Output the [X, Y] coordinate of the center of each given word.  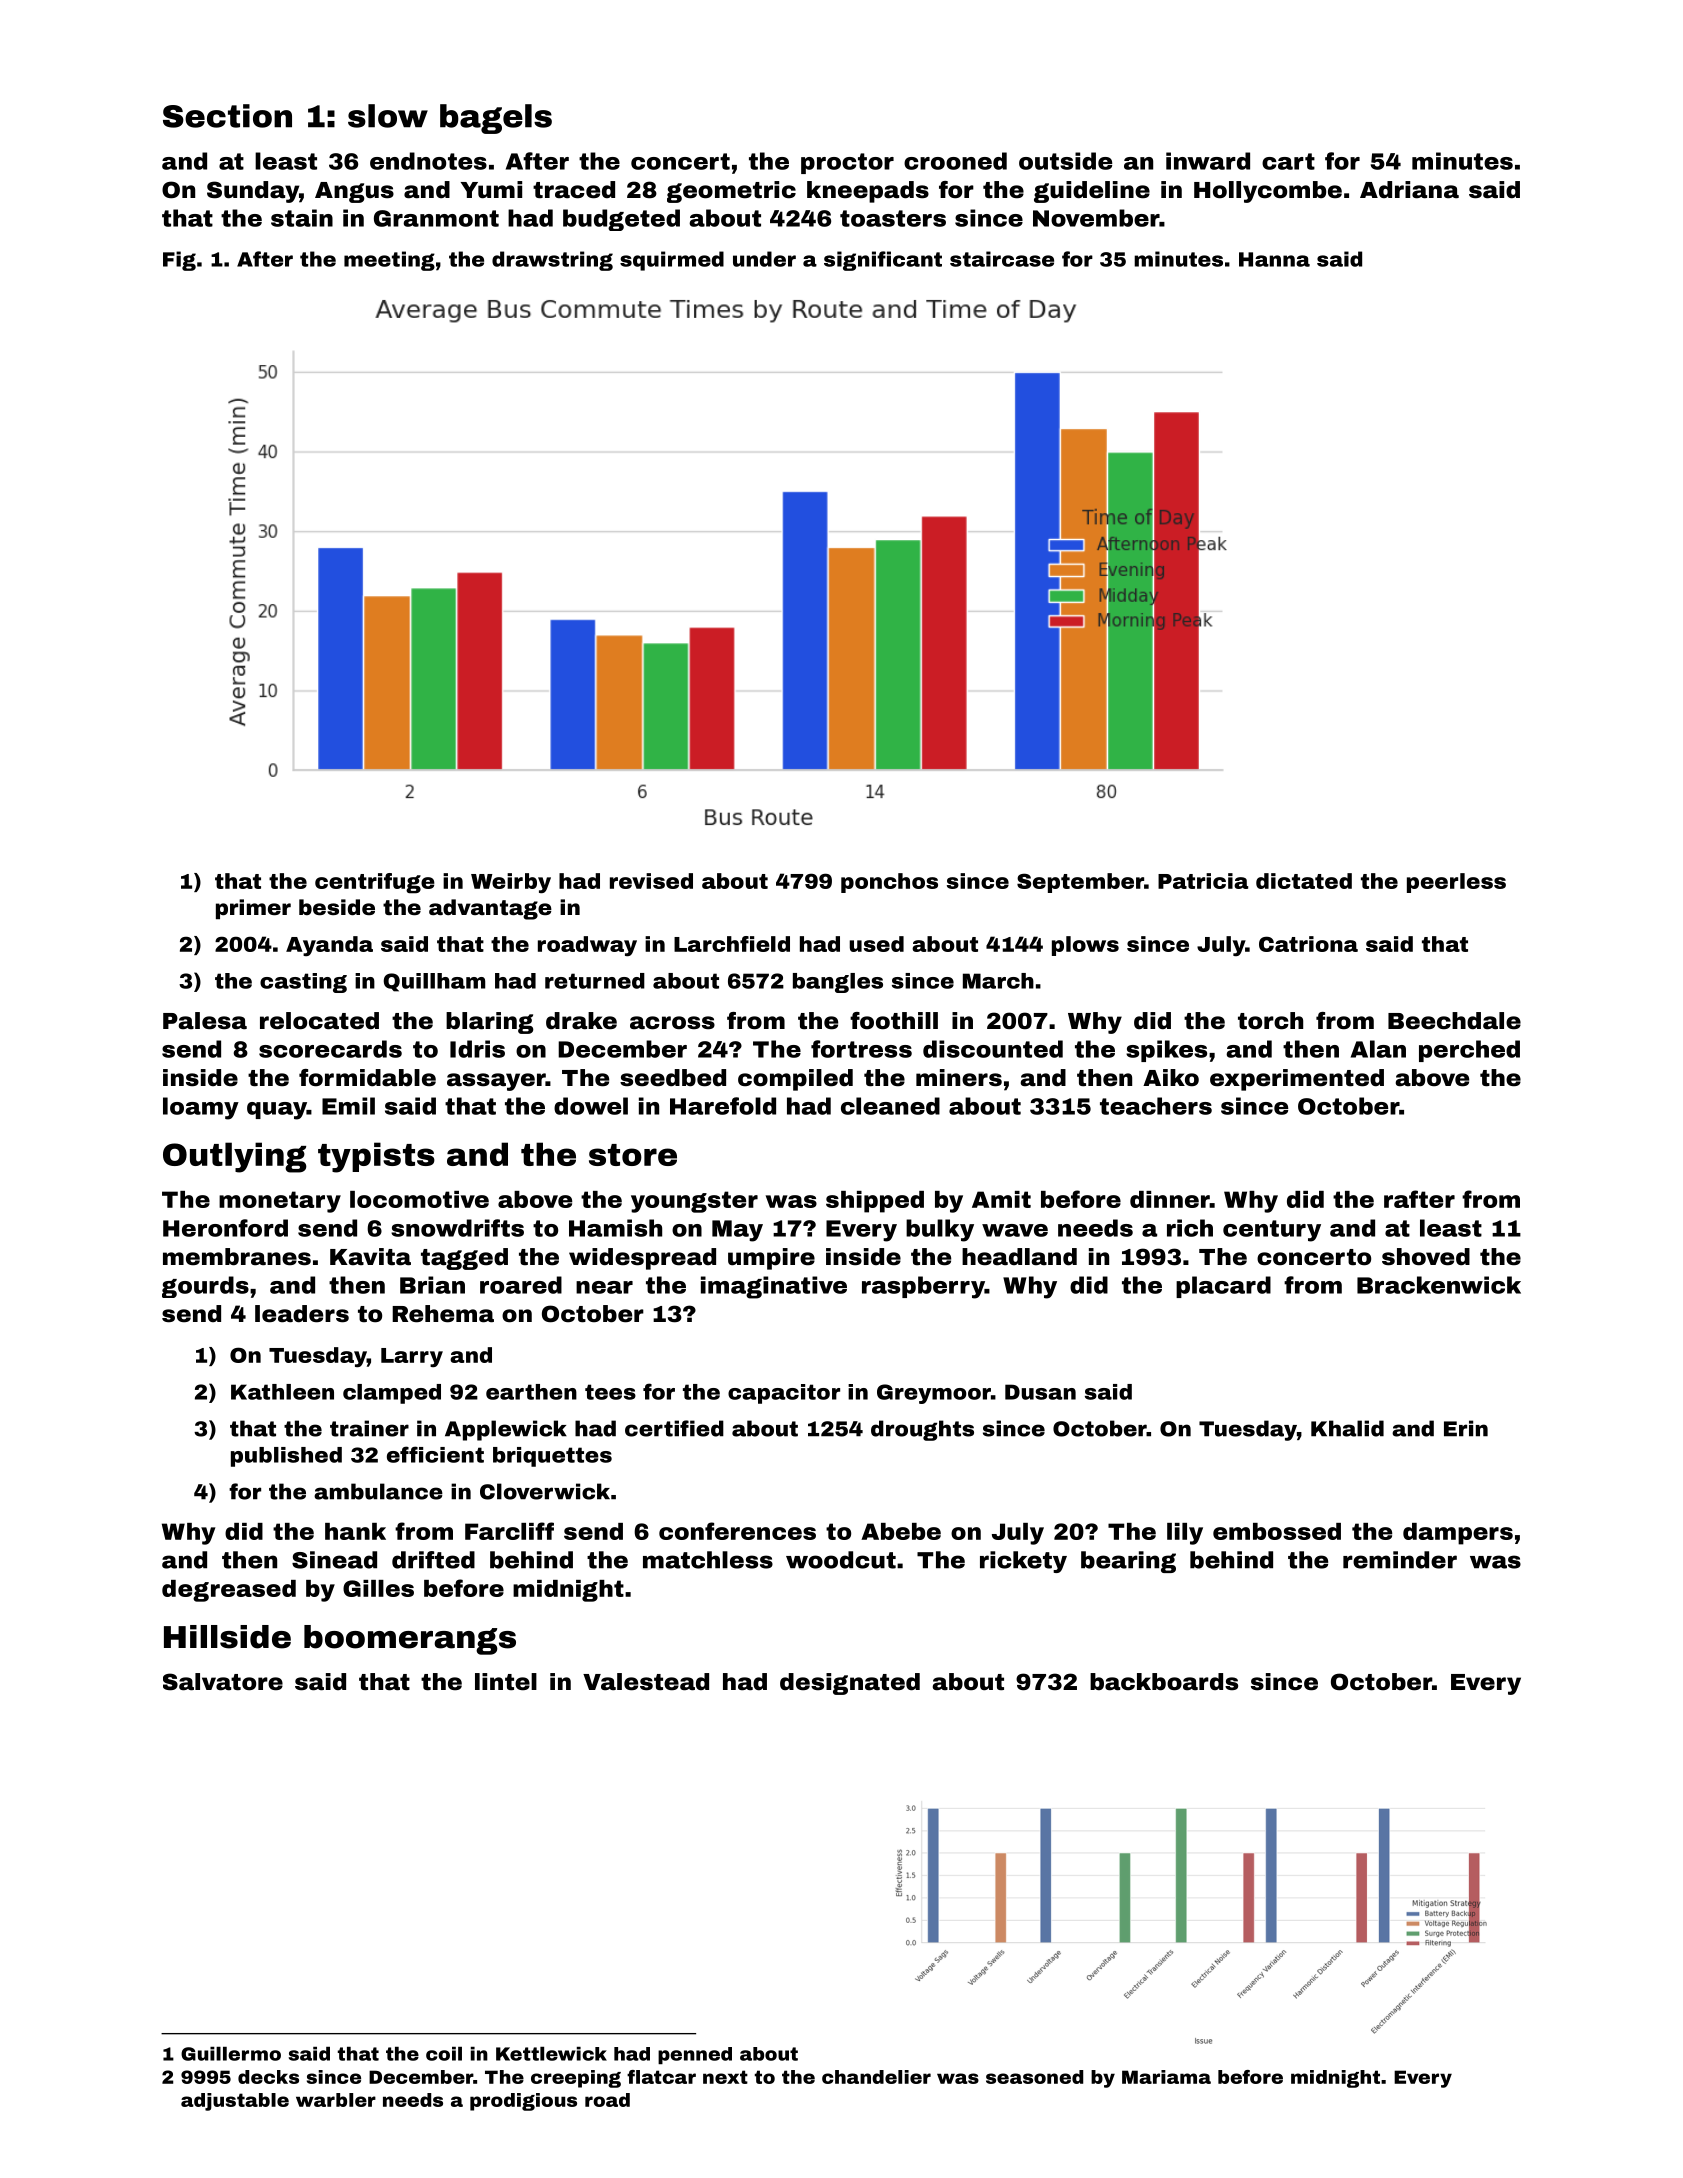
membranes [237, 1257]
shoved [1426, 1257]
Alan [1378, 1049]
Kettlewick [551, 2054]
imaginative [774, 1287]
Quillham [434, 982]
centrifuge [375, 883]
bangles [838, 983]
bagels [496, 119]
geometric [731, 192]
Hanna [1274, 259]
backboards [1164, 1682]
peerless [1456, 883]
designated [850, 1684]
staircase [1002, 259]
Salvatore [223, 1682]
